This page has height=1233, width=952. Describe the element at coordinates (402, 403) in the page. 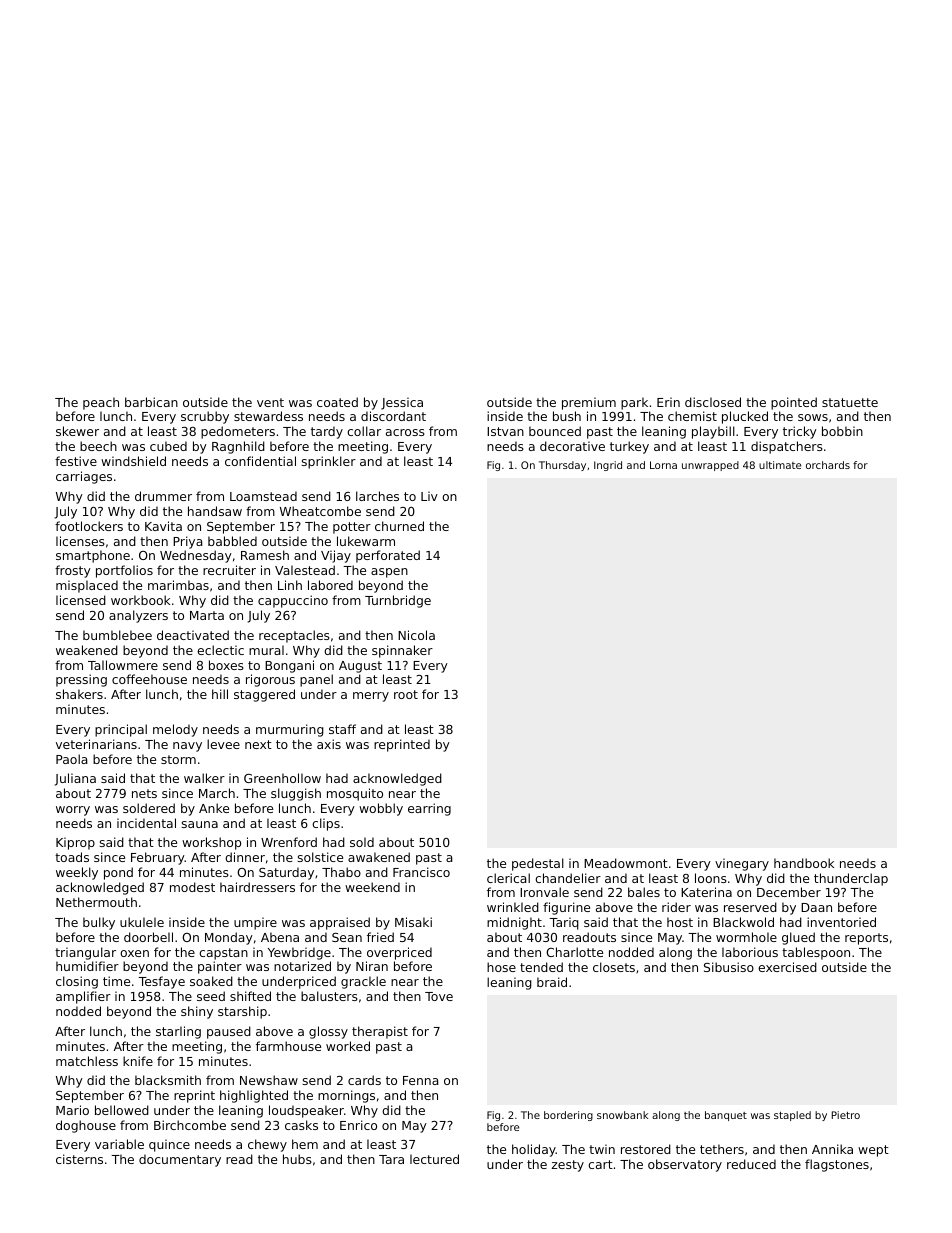

I see `Jessica` at that location.
